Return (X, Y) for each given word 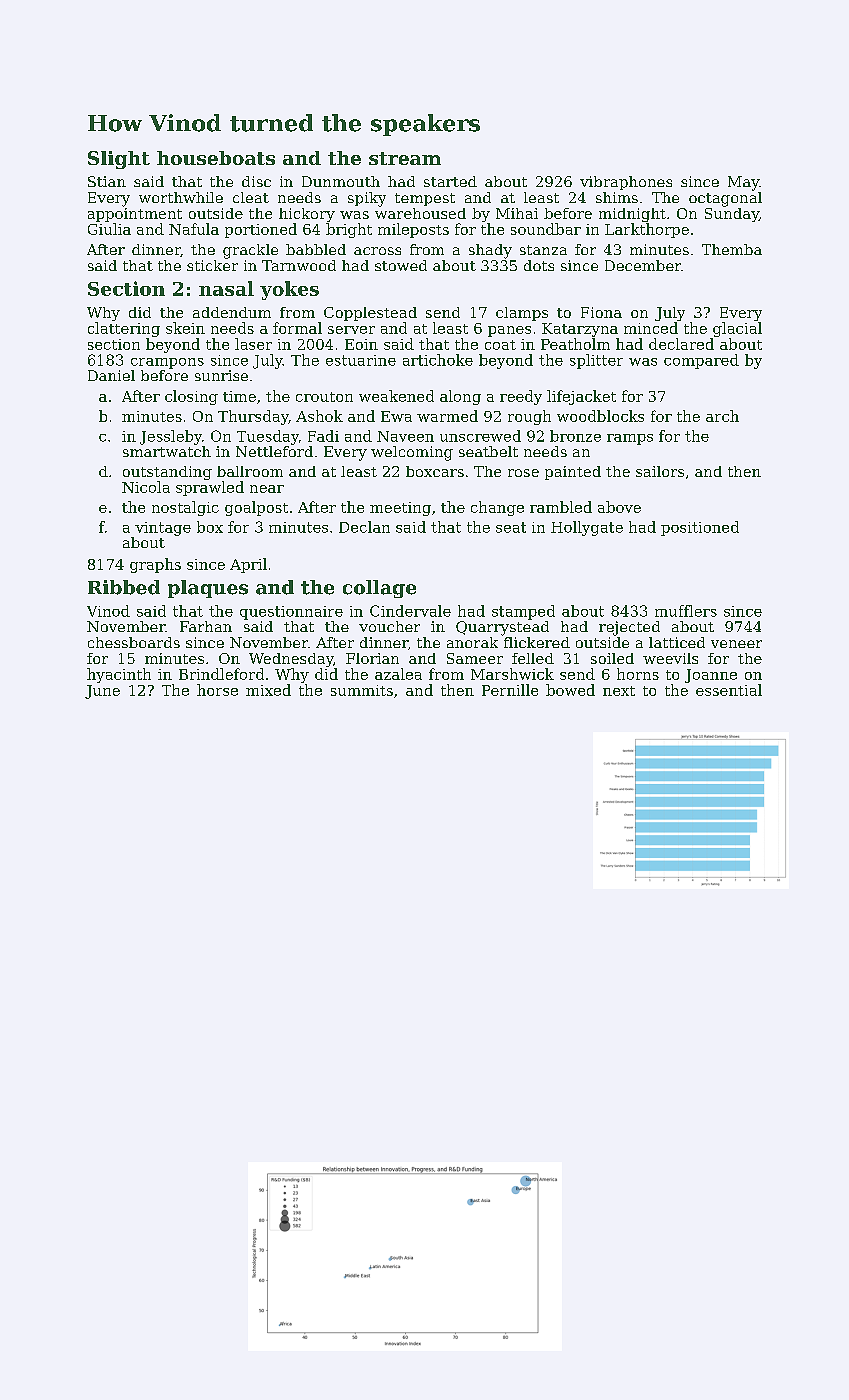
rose (523, 473)
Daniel (111, 375)
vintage (163, 529)
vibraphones (626, 183)
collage (379, 589)
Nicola (146, 487)
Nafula (194, 229)
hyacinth (119, 675)
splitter (596, 361)
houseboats (216, 158)
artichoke (438, 360)
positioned (700, 528)
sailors (660, 471)
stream (405, 158)
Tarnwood (299, 265)
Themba (732, 249)
